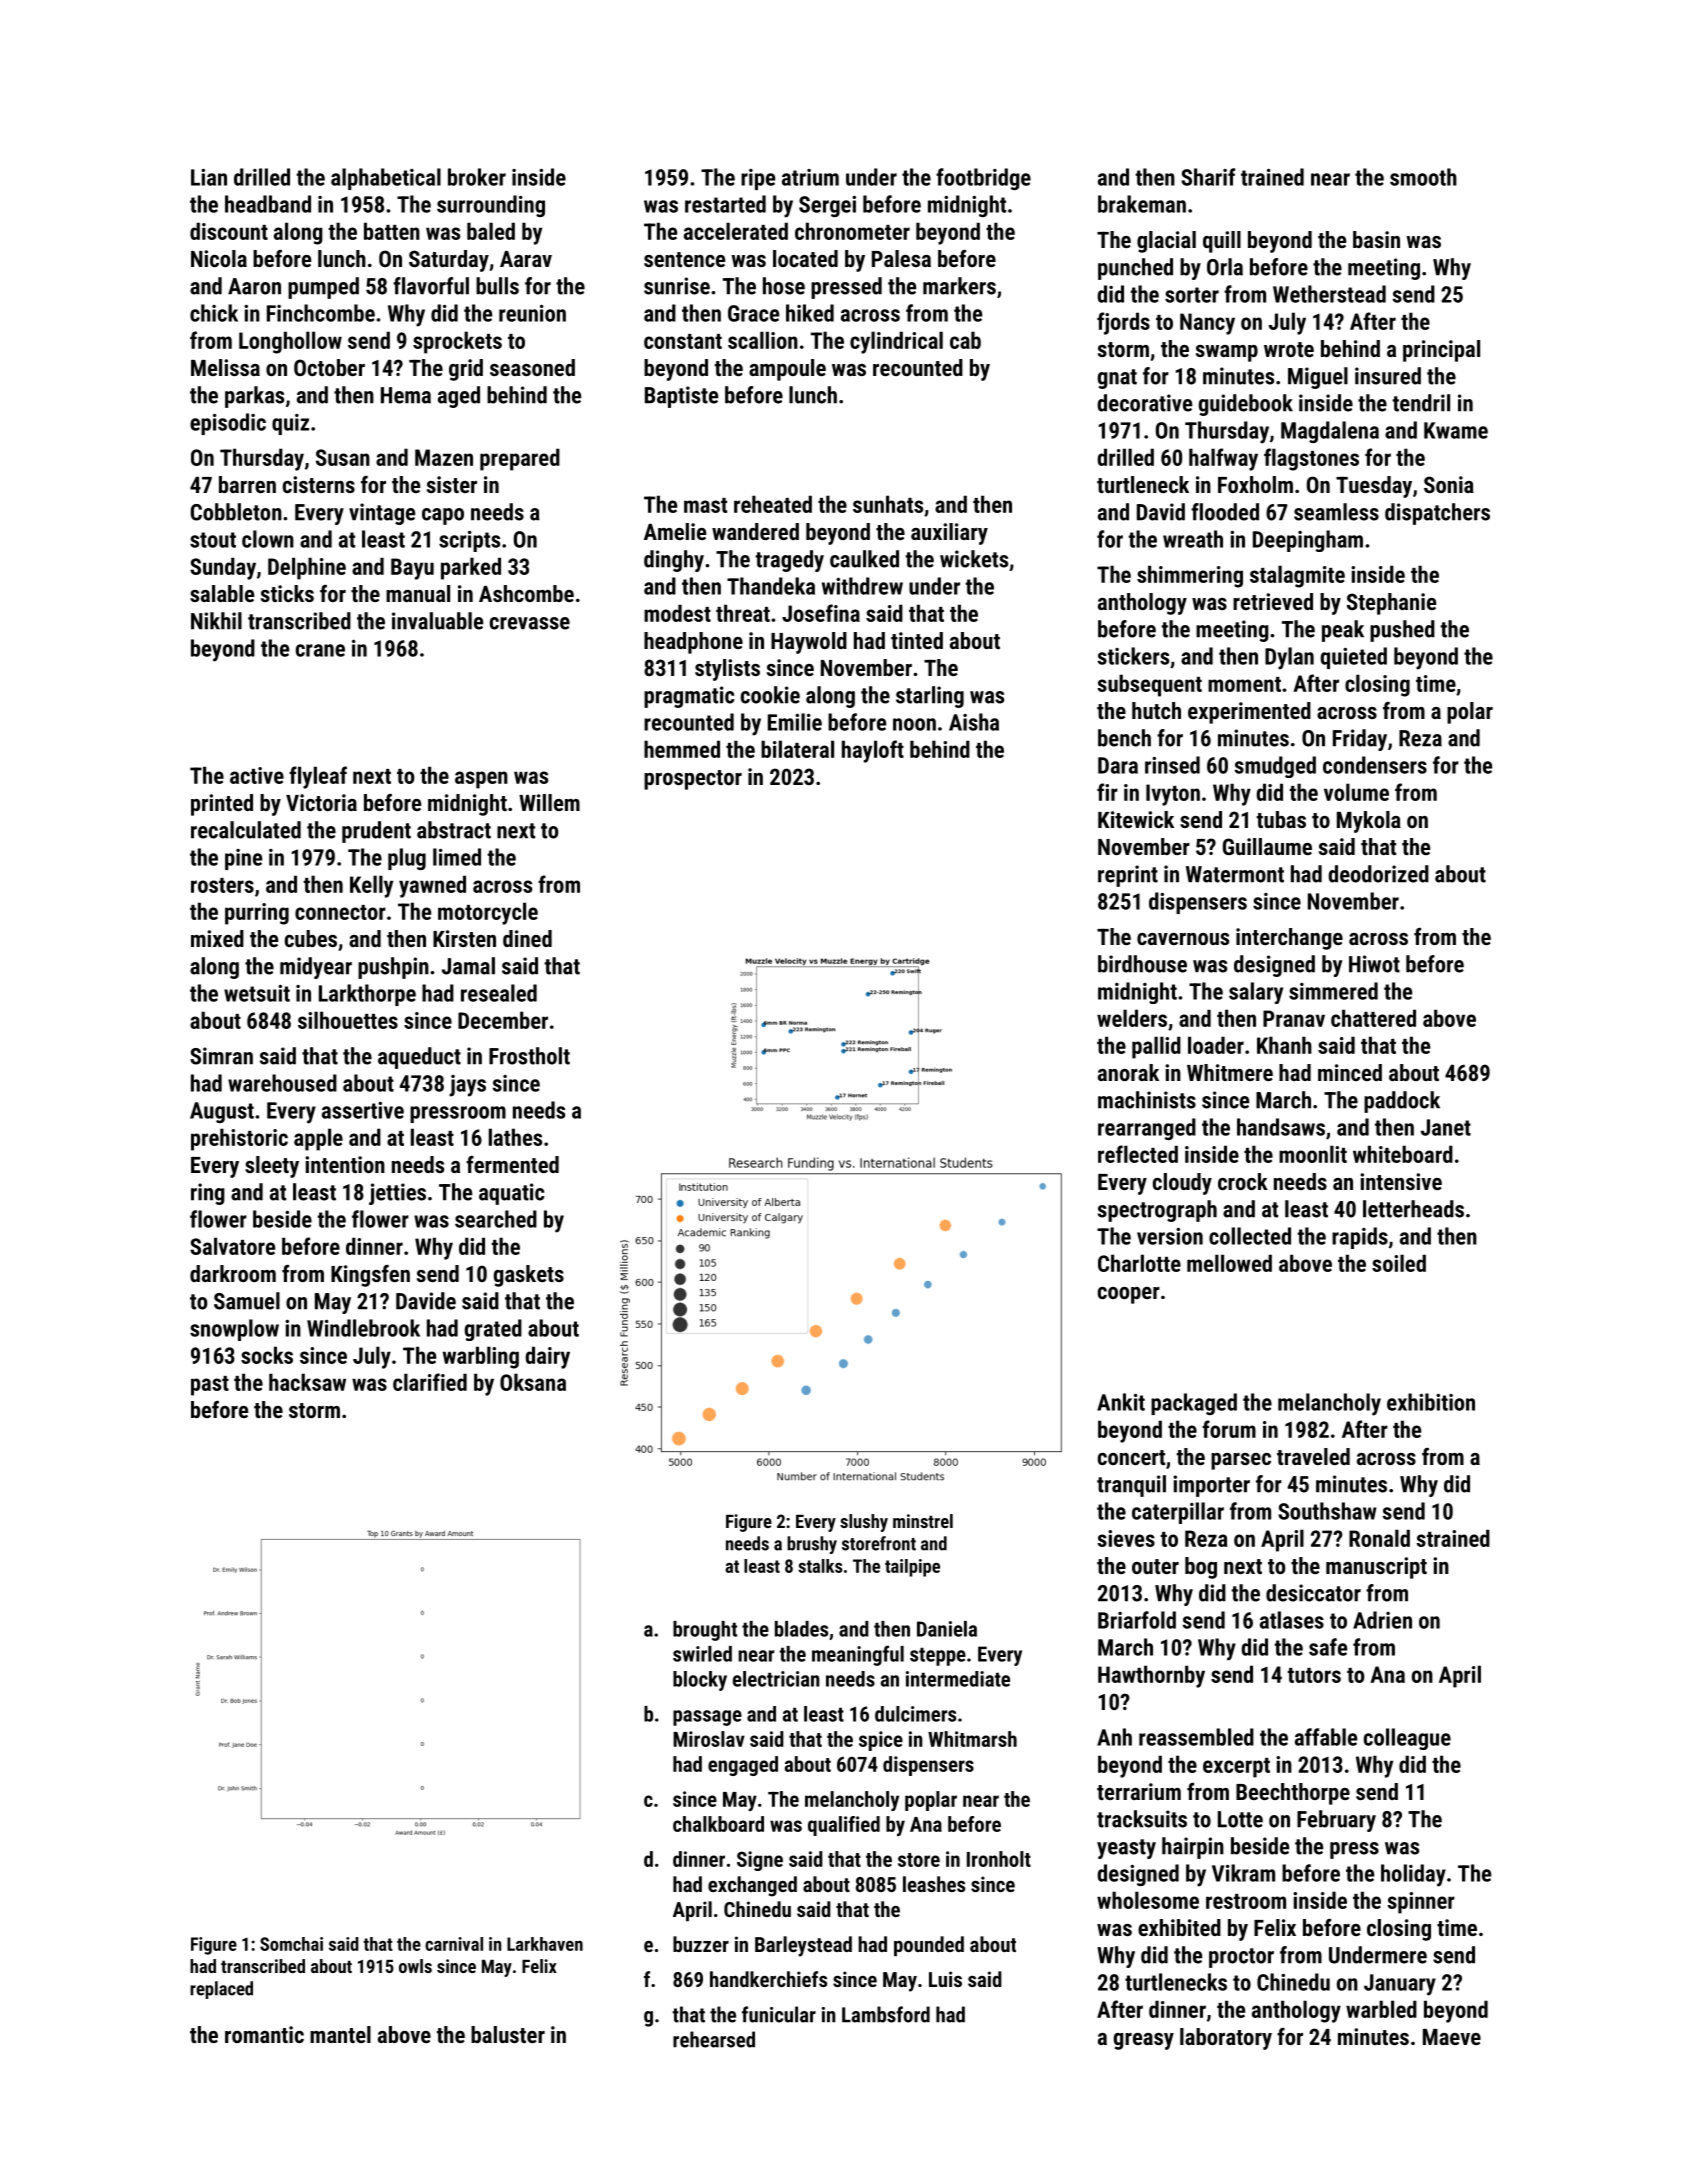 The image size is (1683, 2178). I want to click on smooth, so click(1423, 177).
